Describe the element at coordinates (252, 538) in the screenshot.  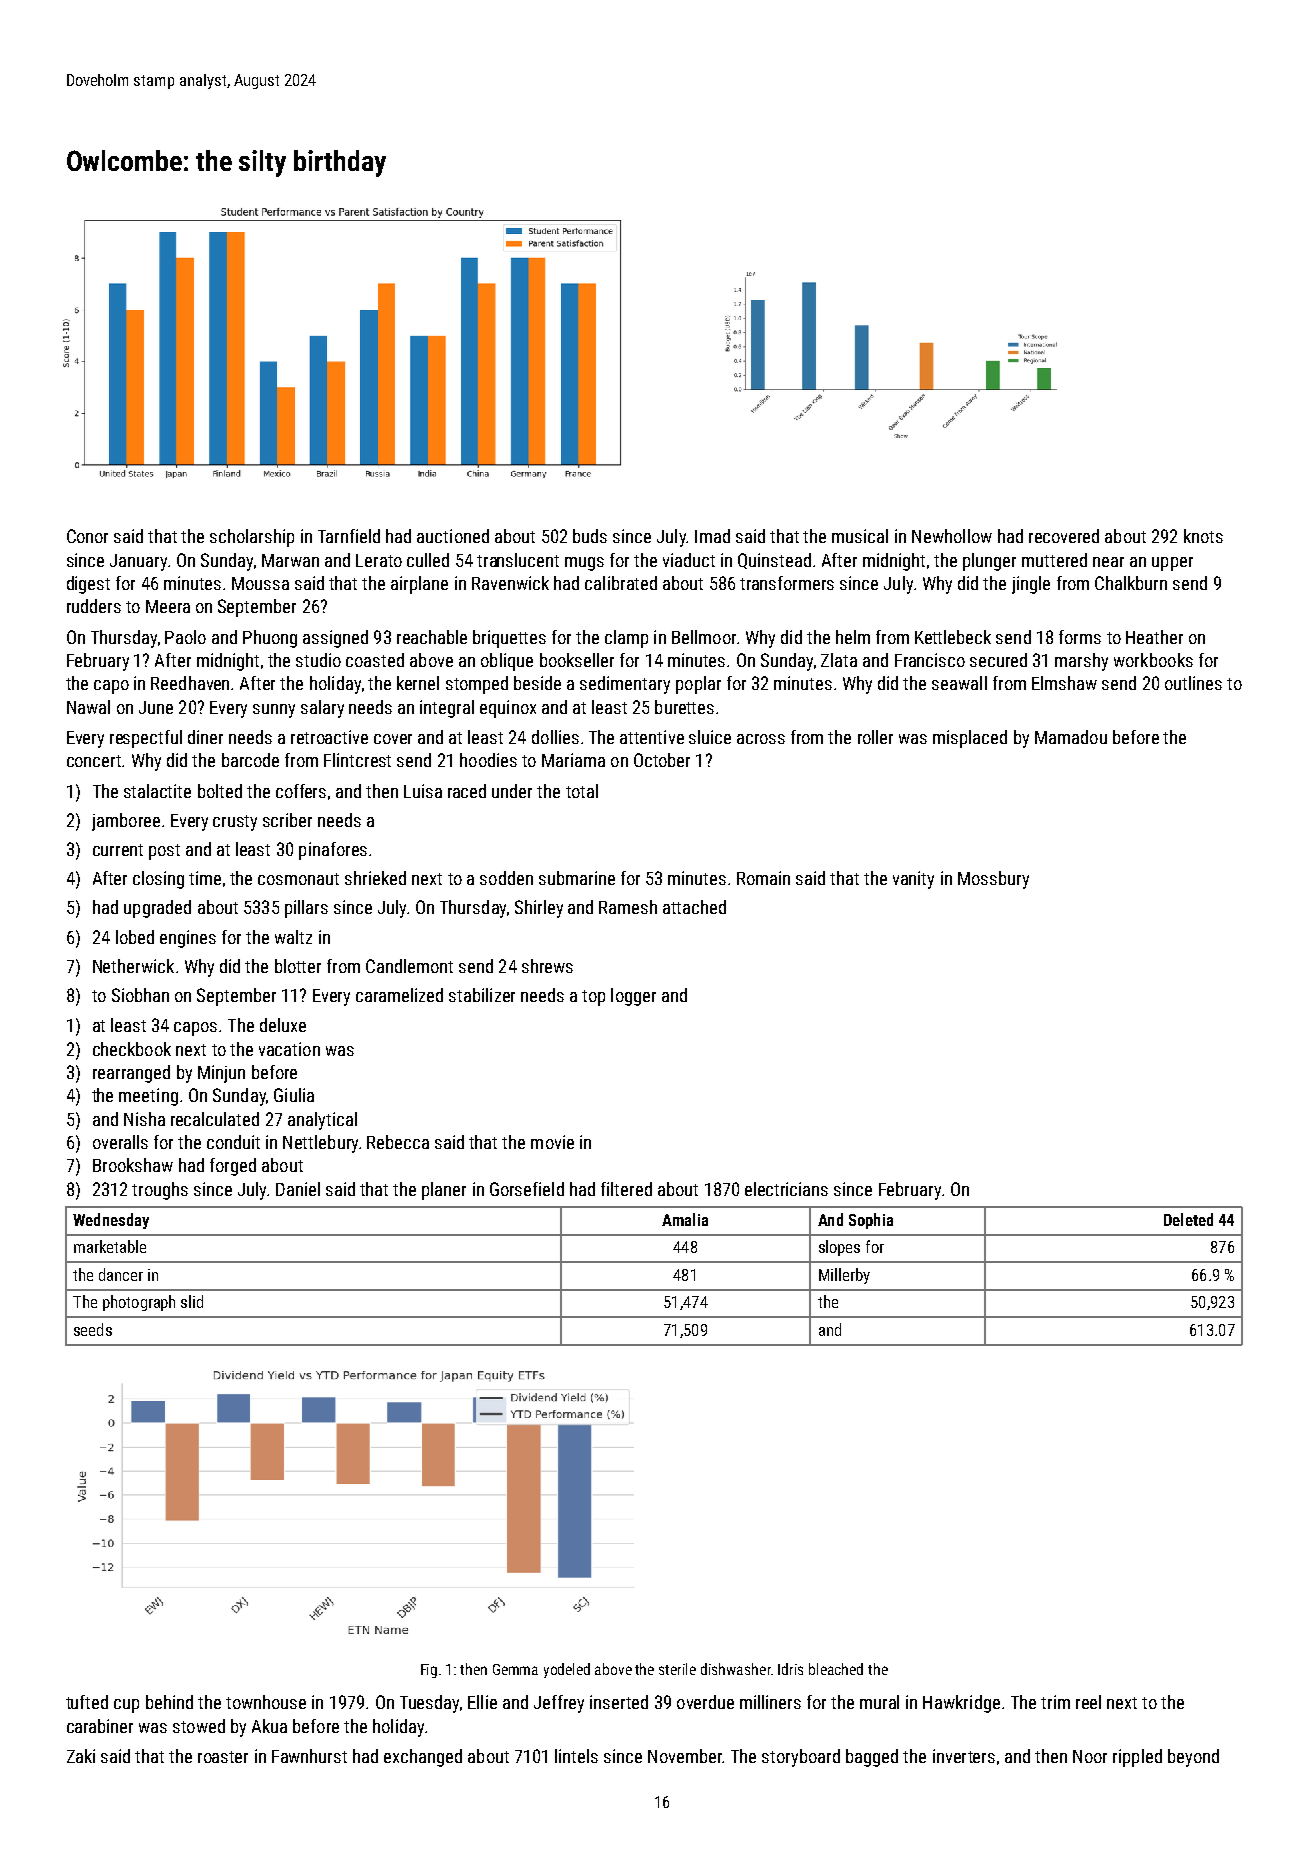
I see `scholarship` at that location.
